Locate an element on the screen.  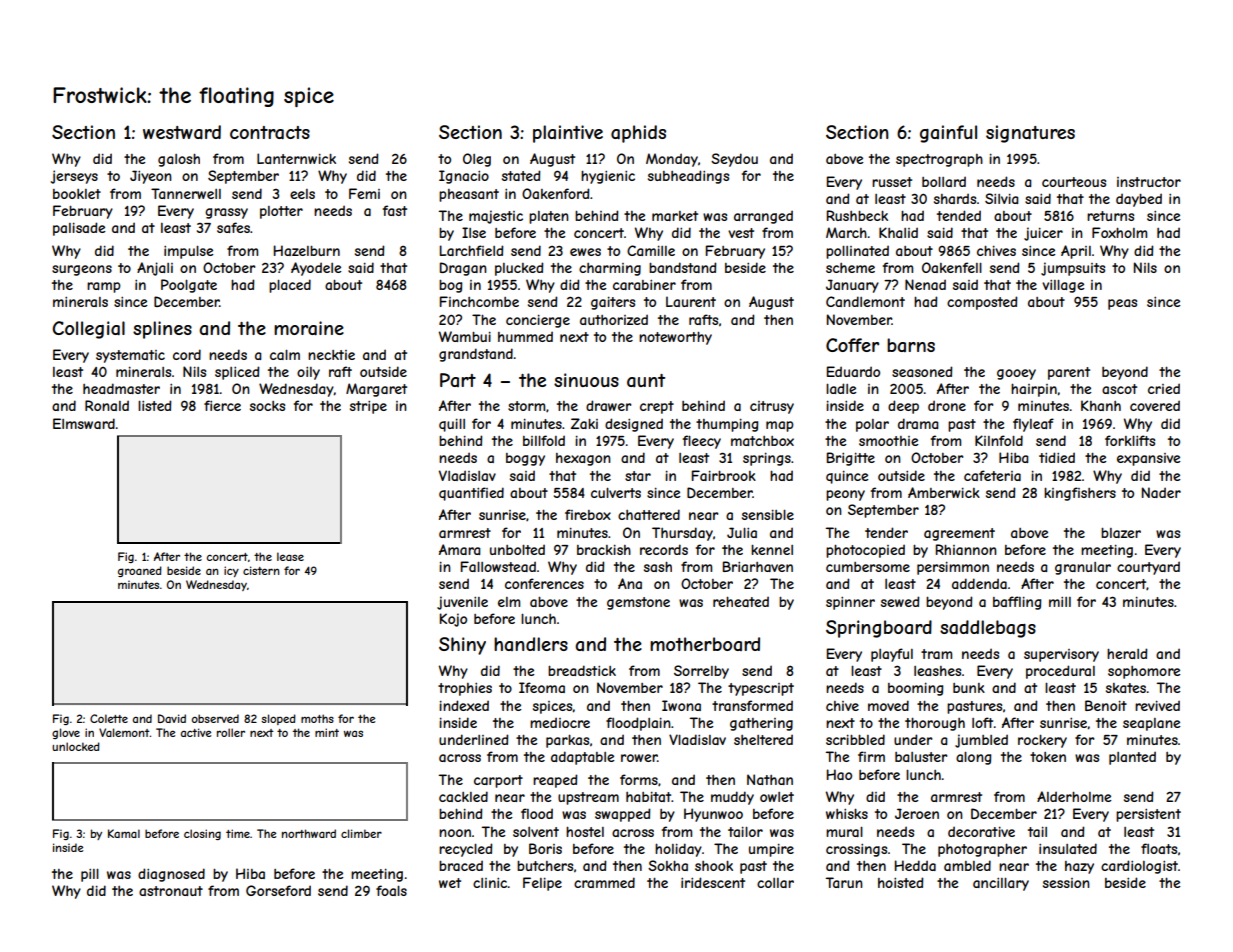
floats is located at coordinates (1159, 848).
